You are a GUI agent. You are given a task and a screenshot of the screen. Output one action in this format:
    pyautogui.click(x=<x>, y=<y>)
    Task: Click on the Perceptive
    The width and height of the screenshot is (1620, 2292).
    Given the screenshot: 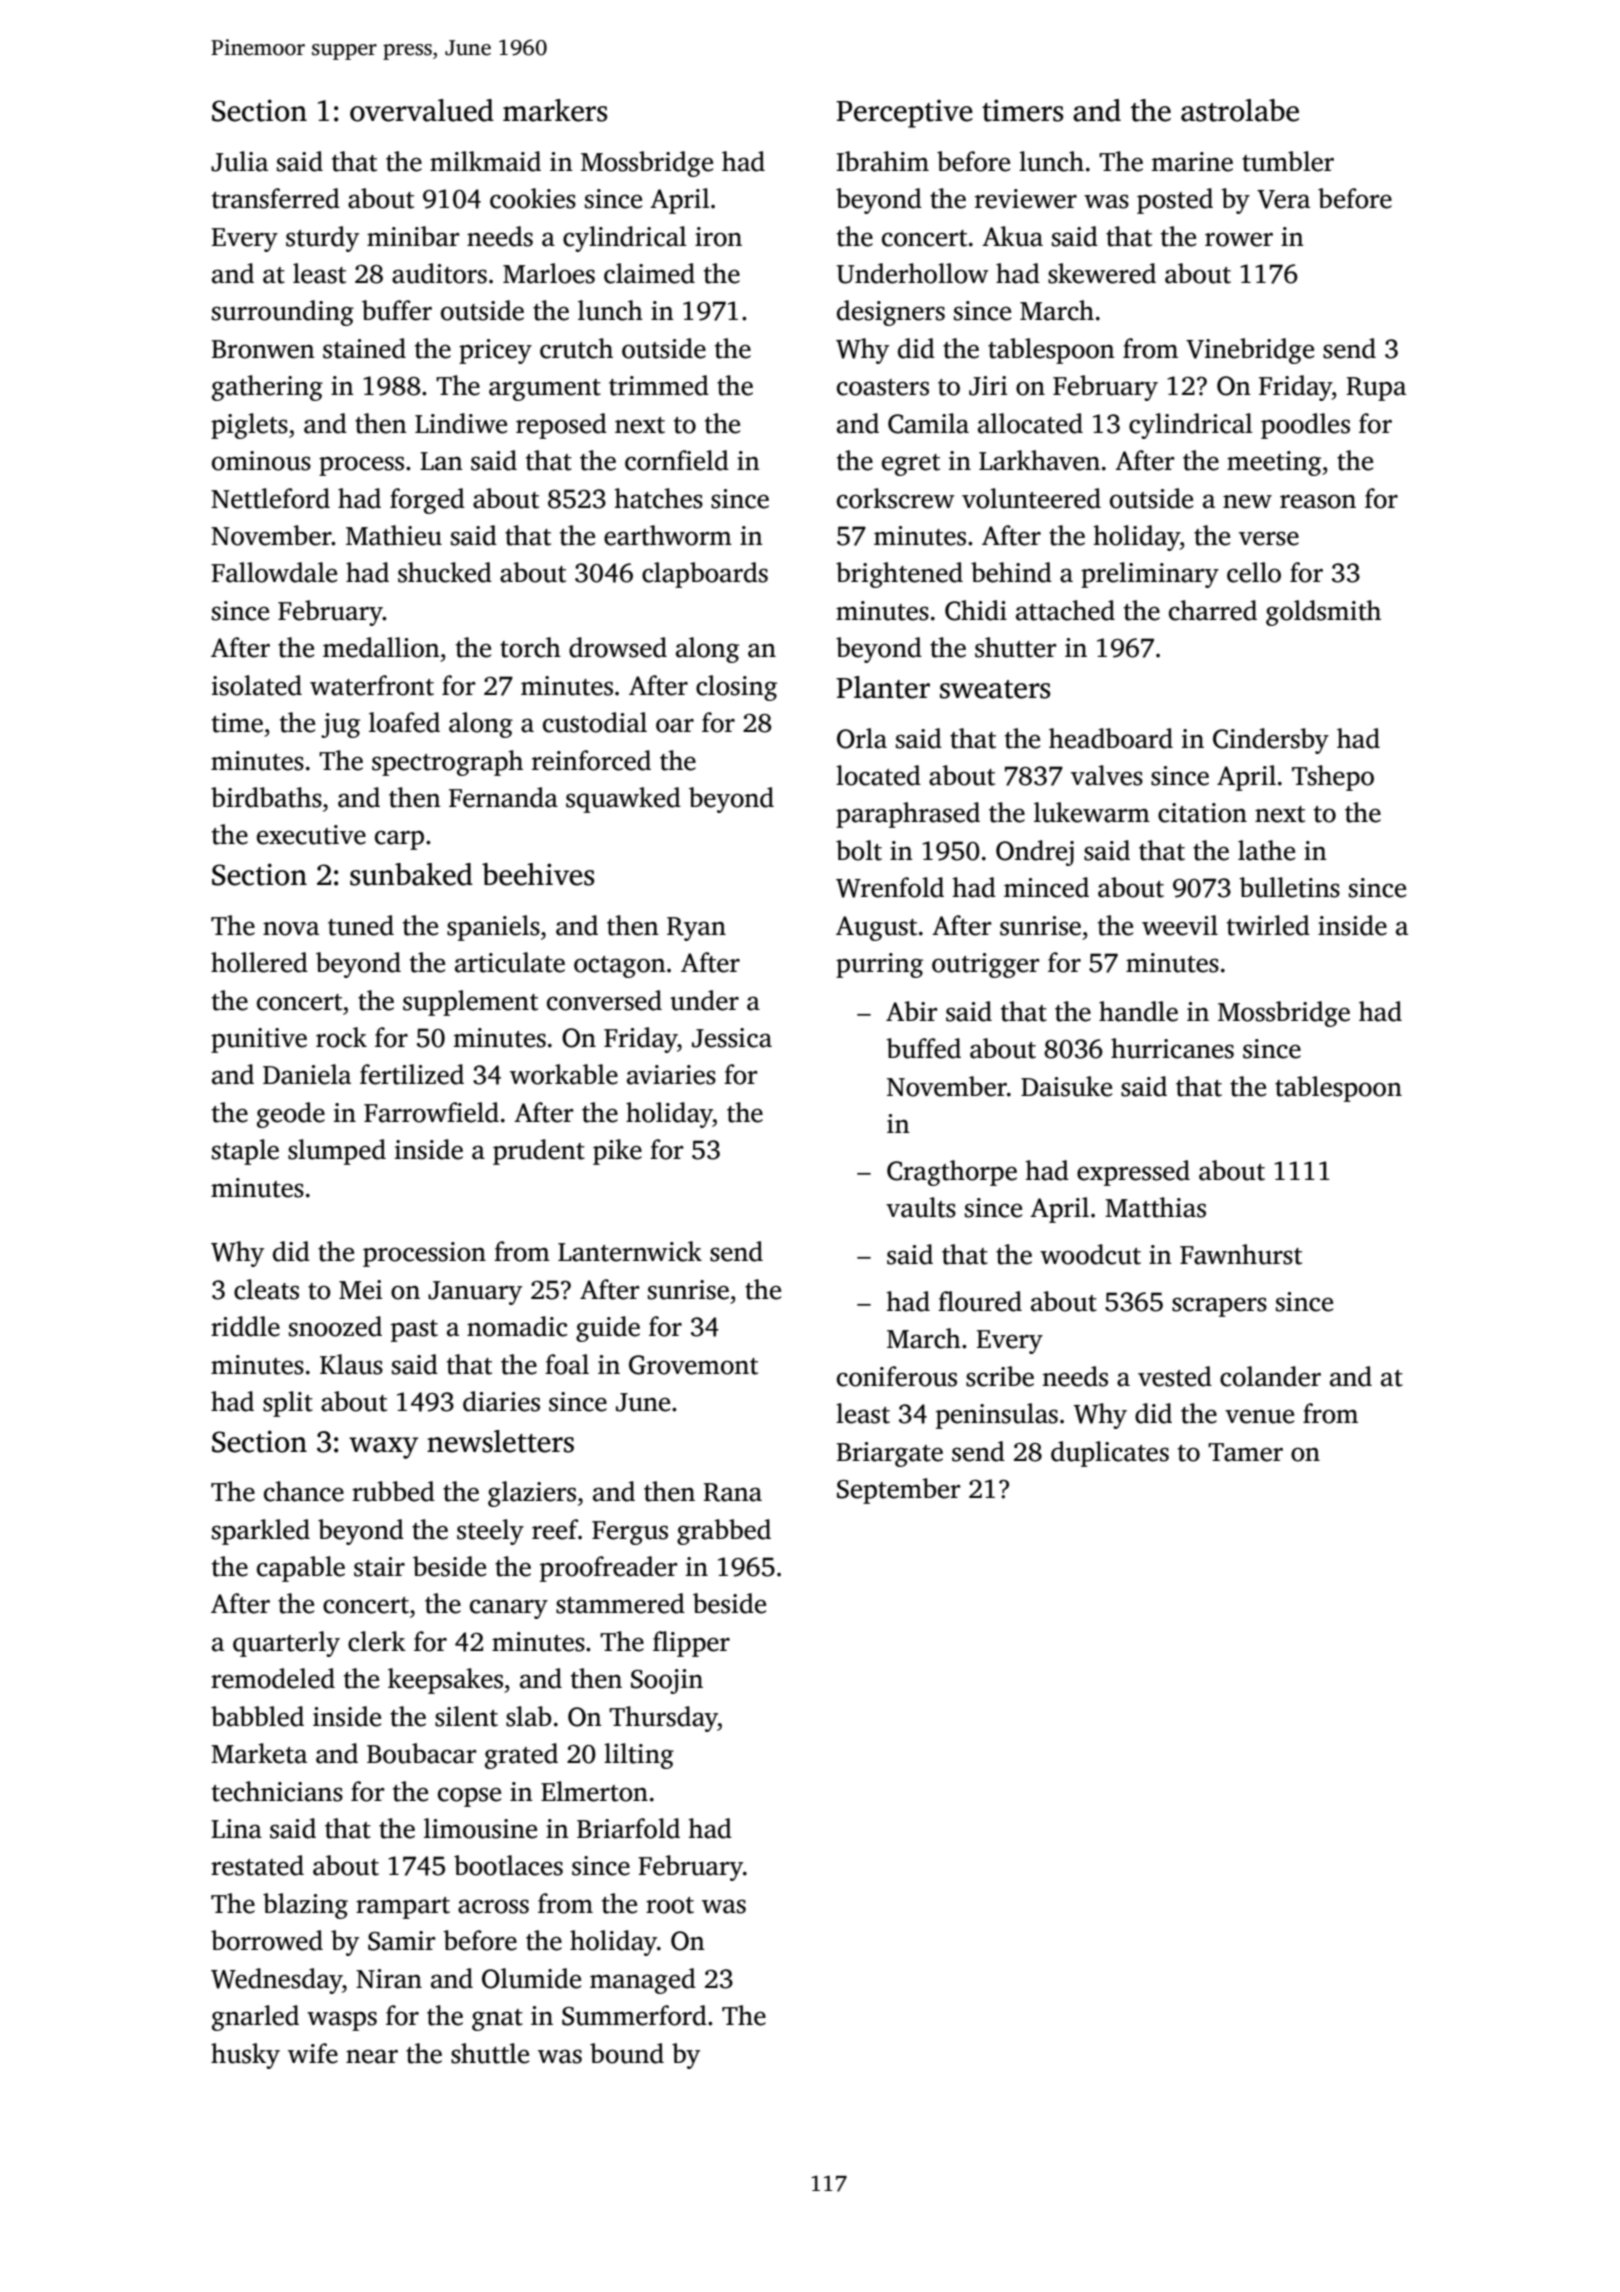 What is the action you would take?
    pyautogui.click(x=904, y=113)
